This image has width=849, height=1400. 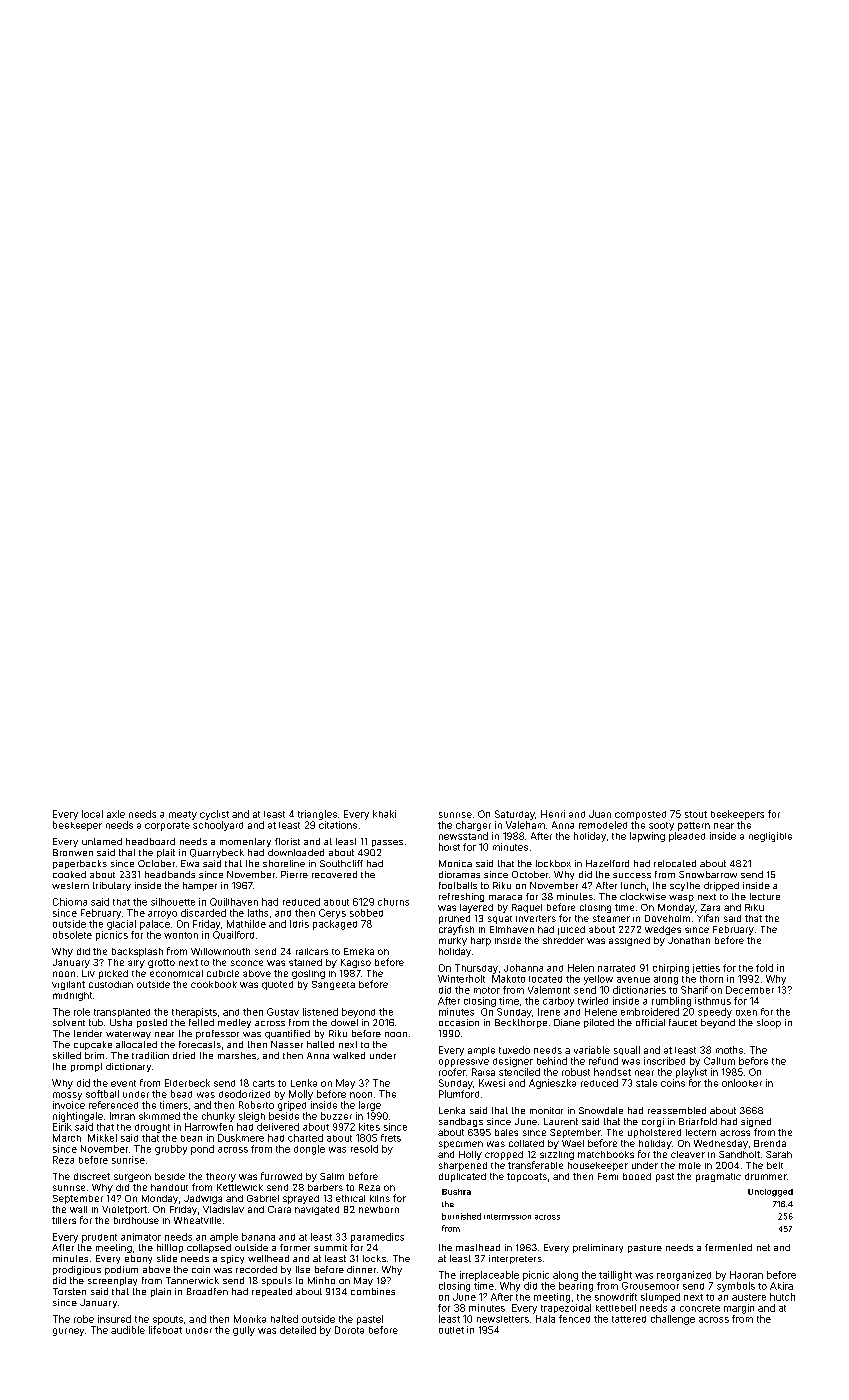 I want to click on Dorota, so click(x=349, y=1330).
